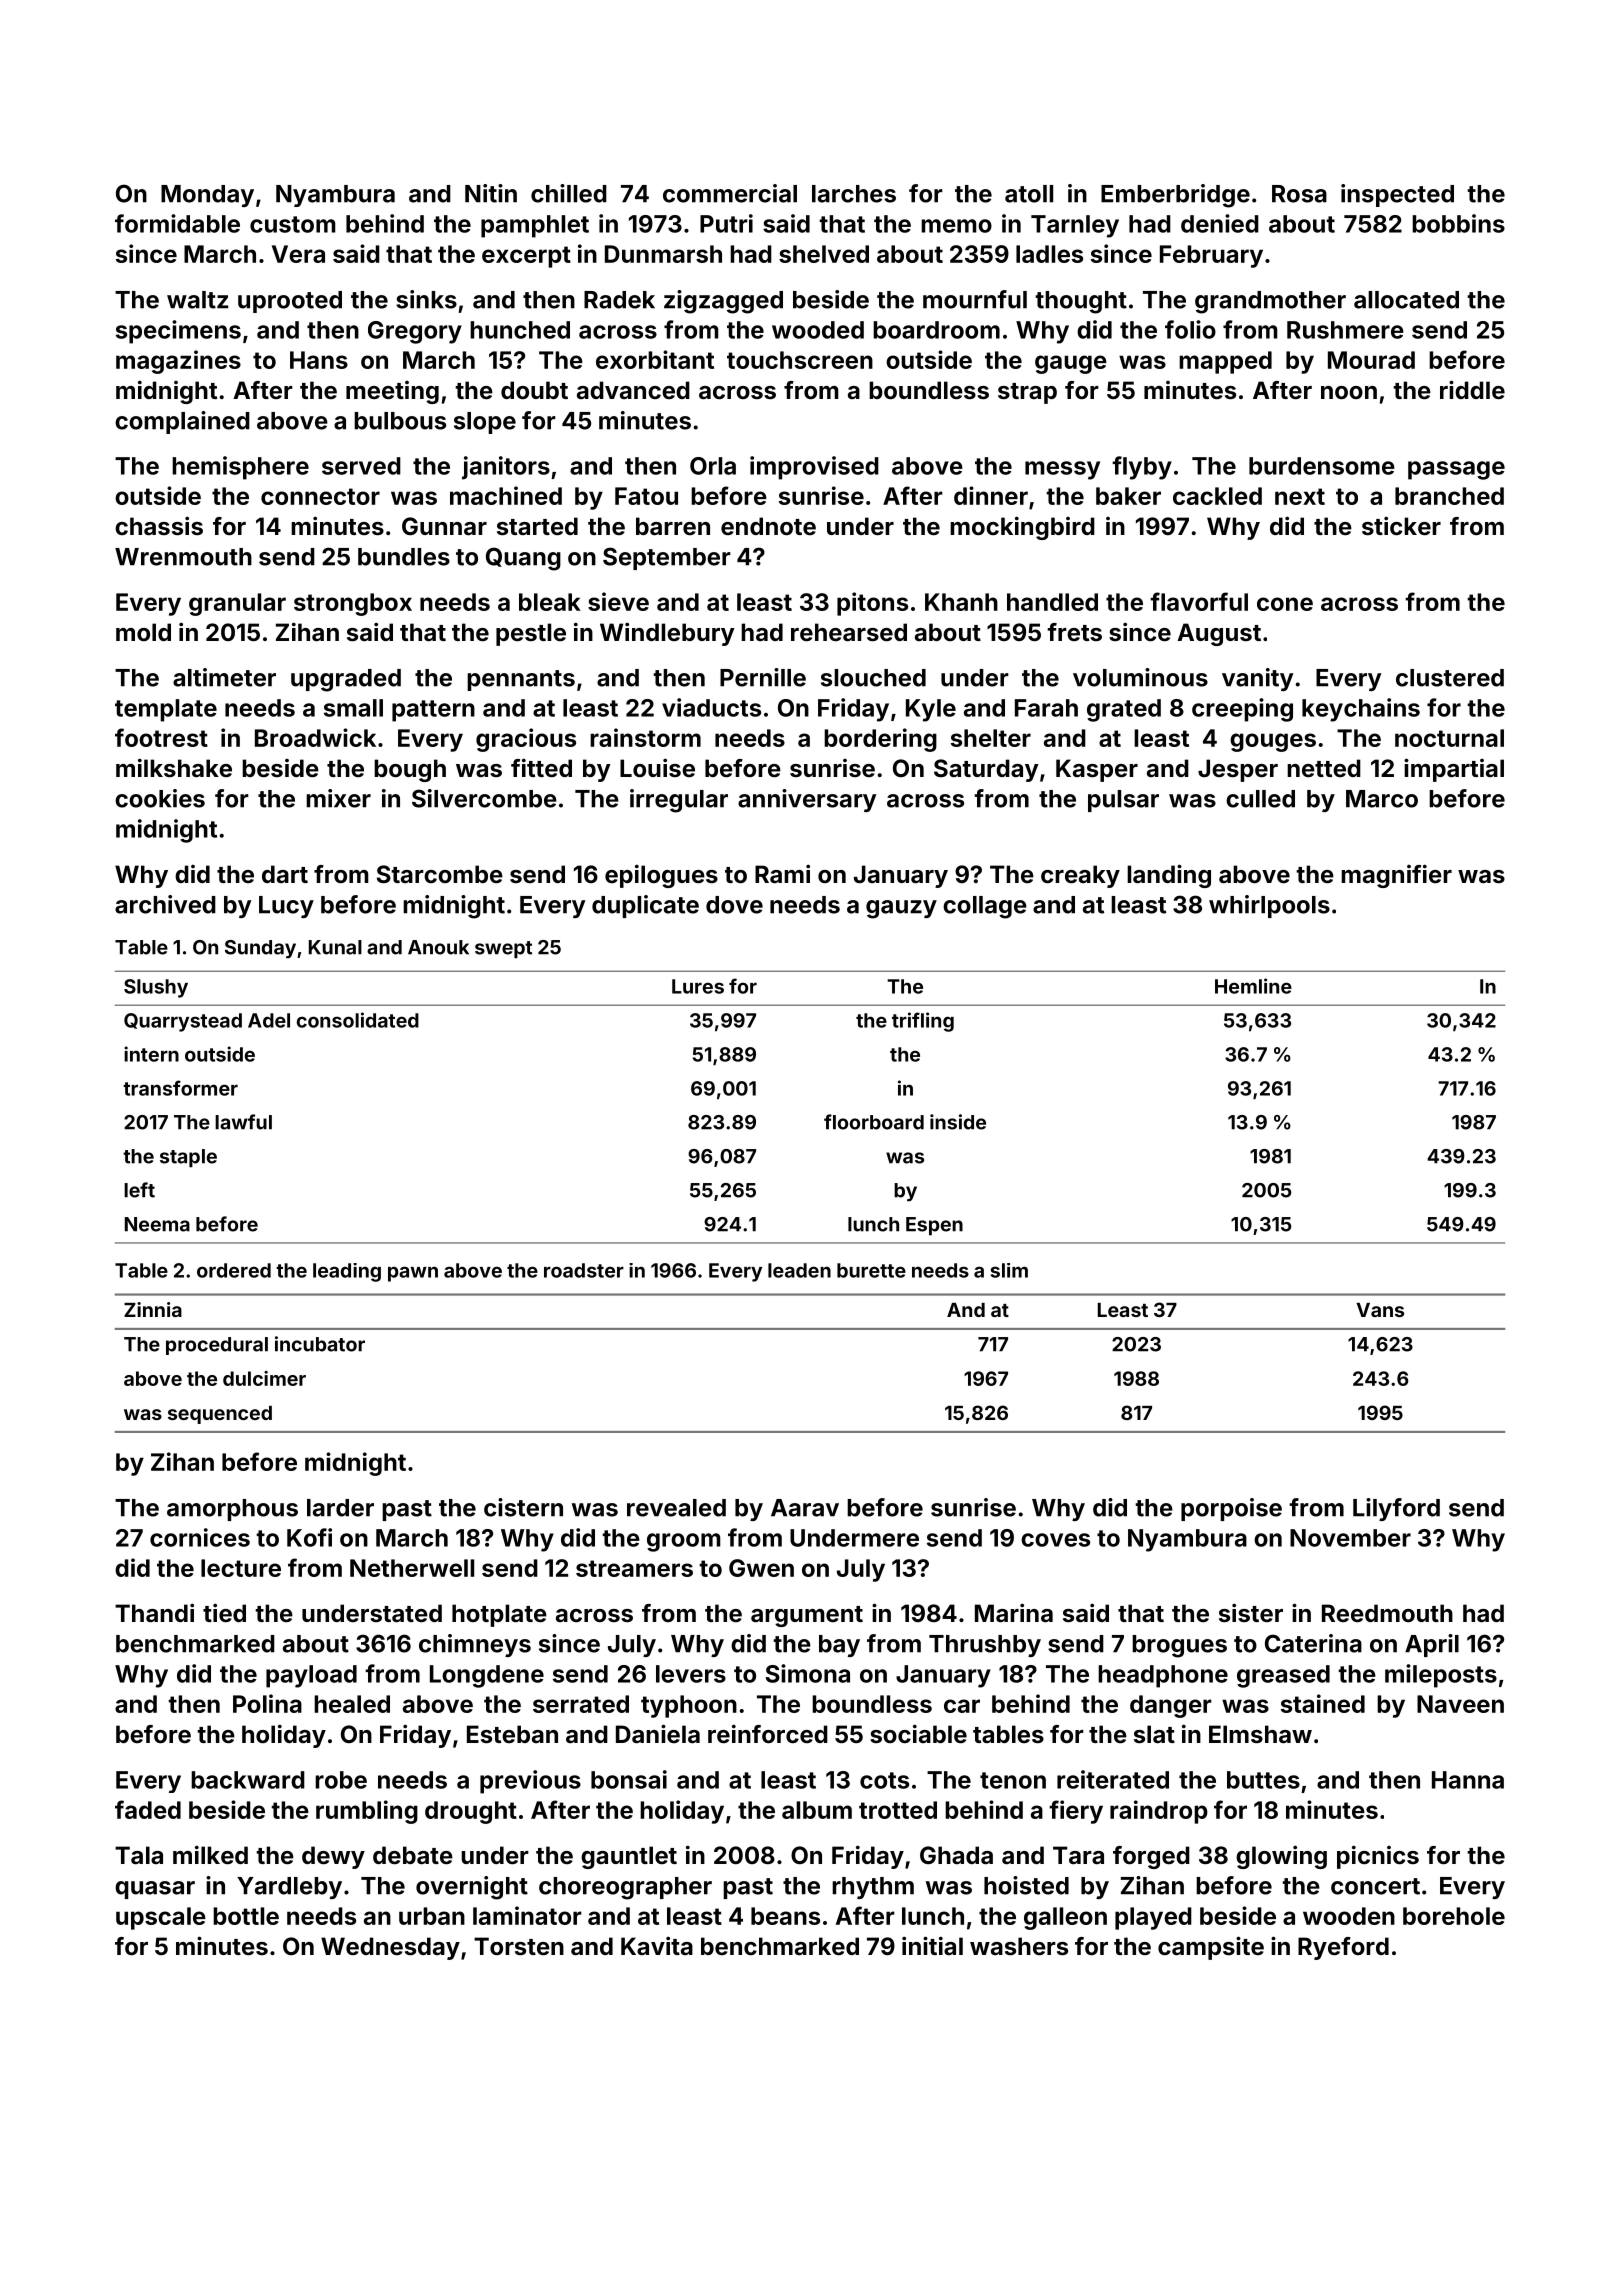 The width and height of the document is (1620, 2292). I want to click on magnifier, so click(1396, 876).
